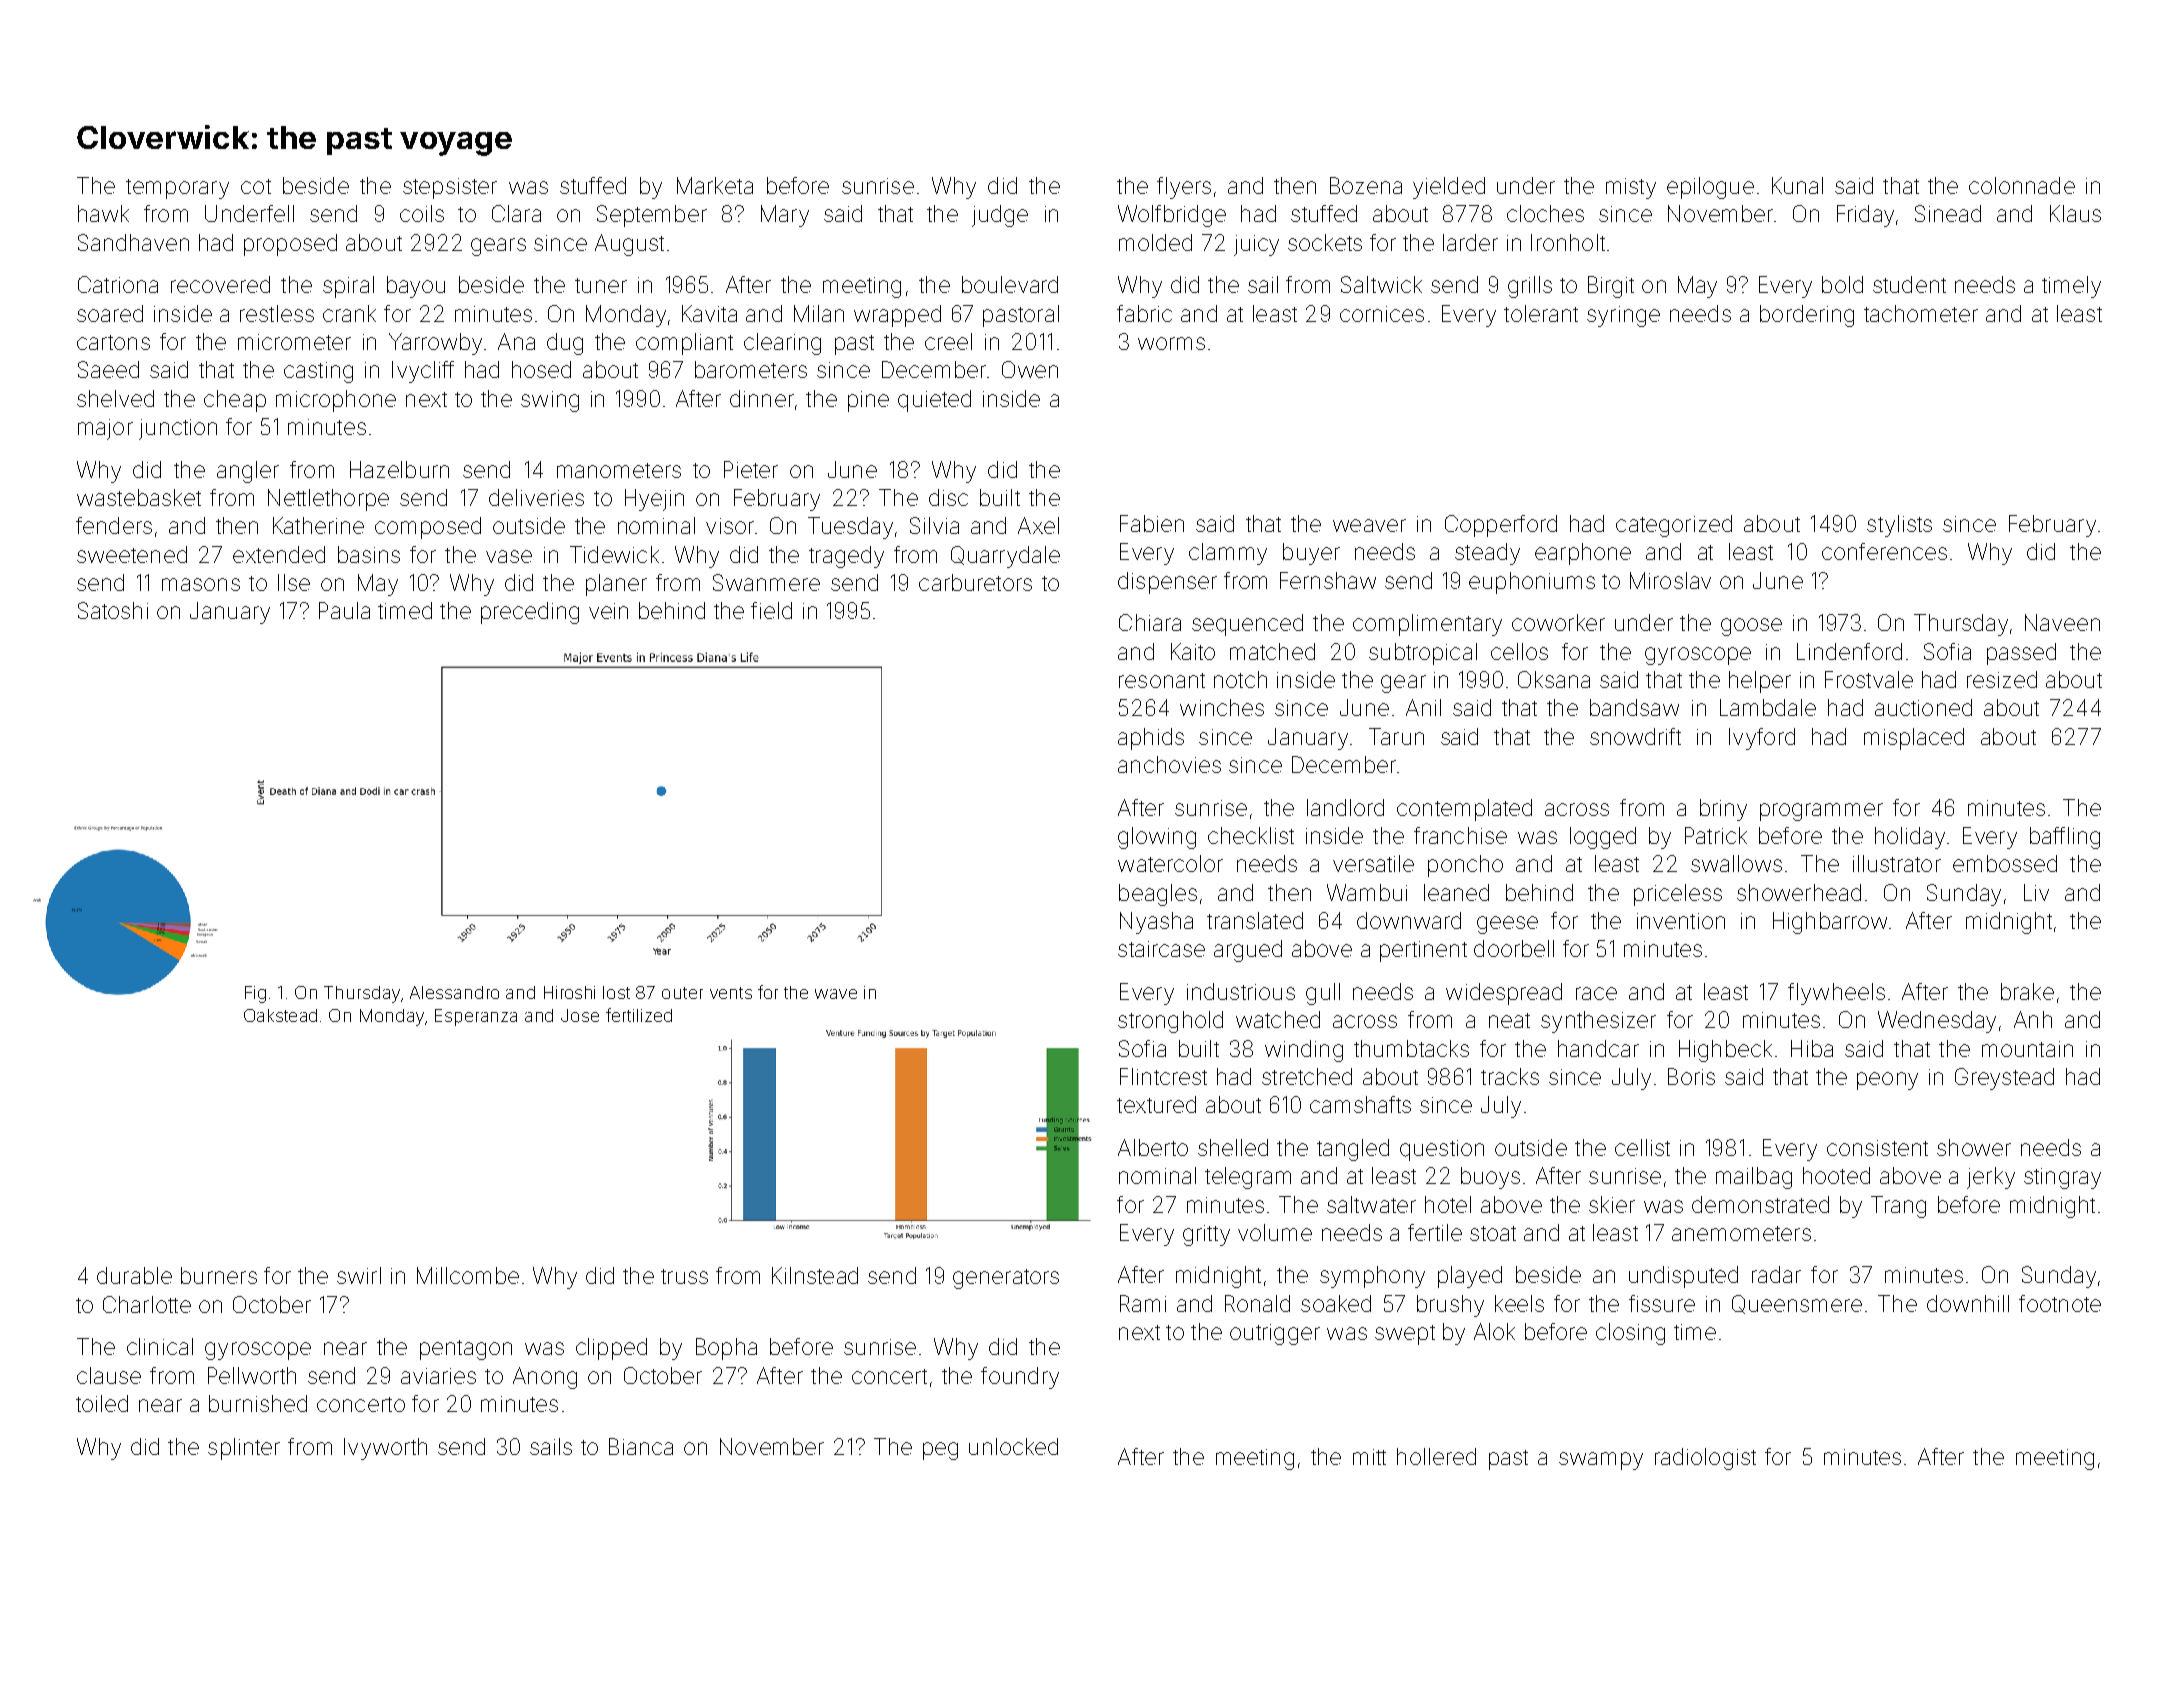  What do you see at coordinates (1612, 1204) in the image?
I see `skier` at bounding box center [1612, 1204].
